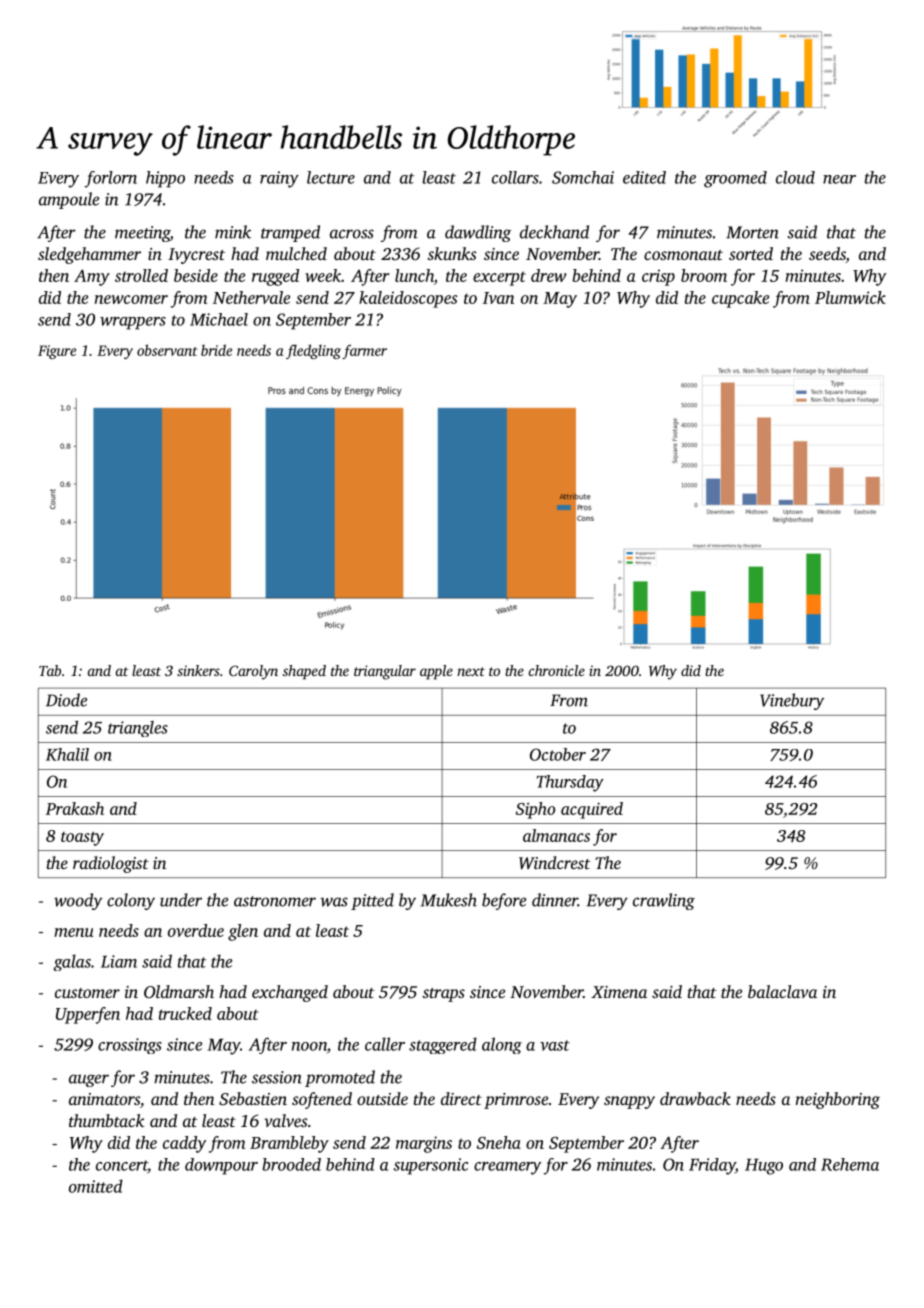 This screenshot has width=924, height=1308. What do you see at coordinates (515, 177) in the screenshot?
I see `collars` at bounding box center [515, 177].
